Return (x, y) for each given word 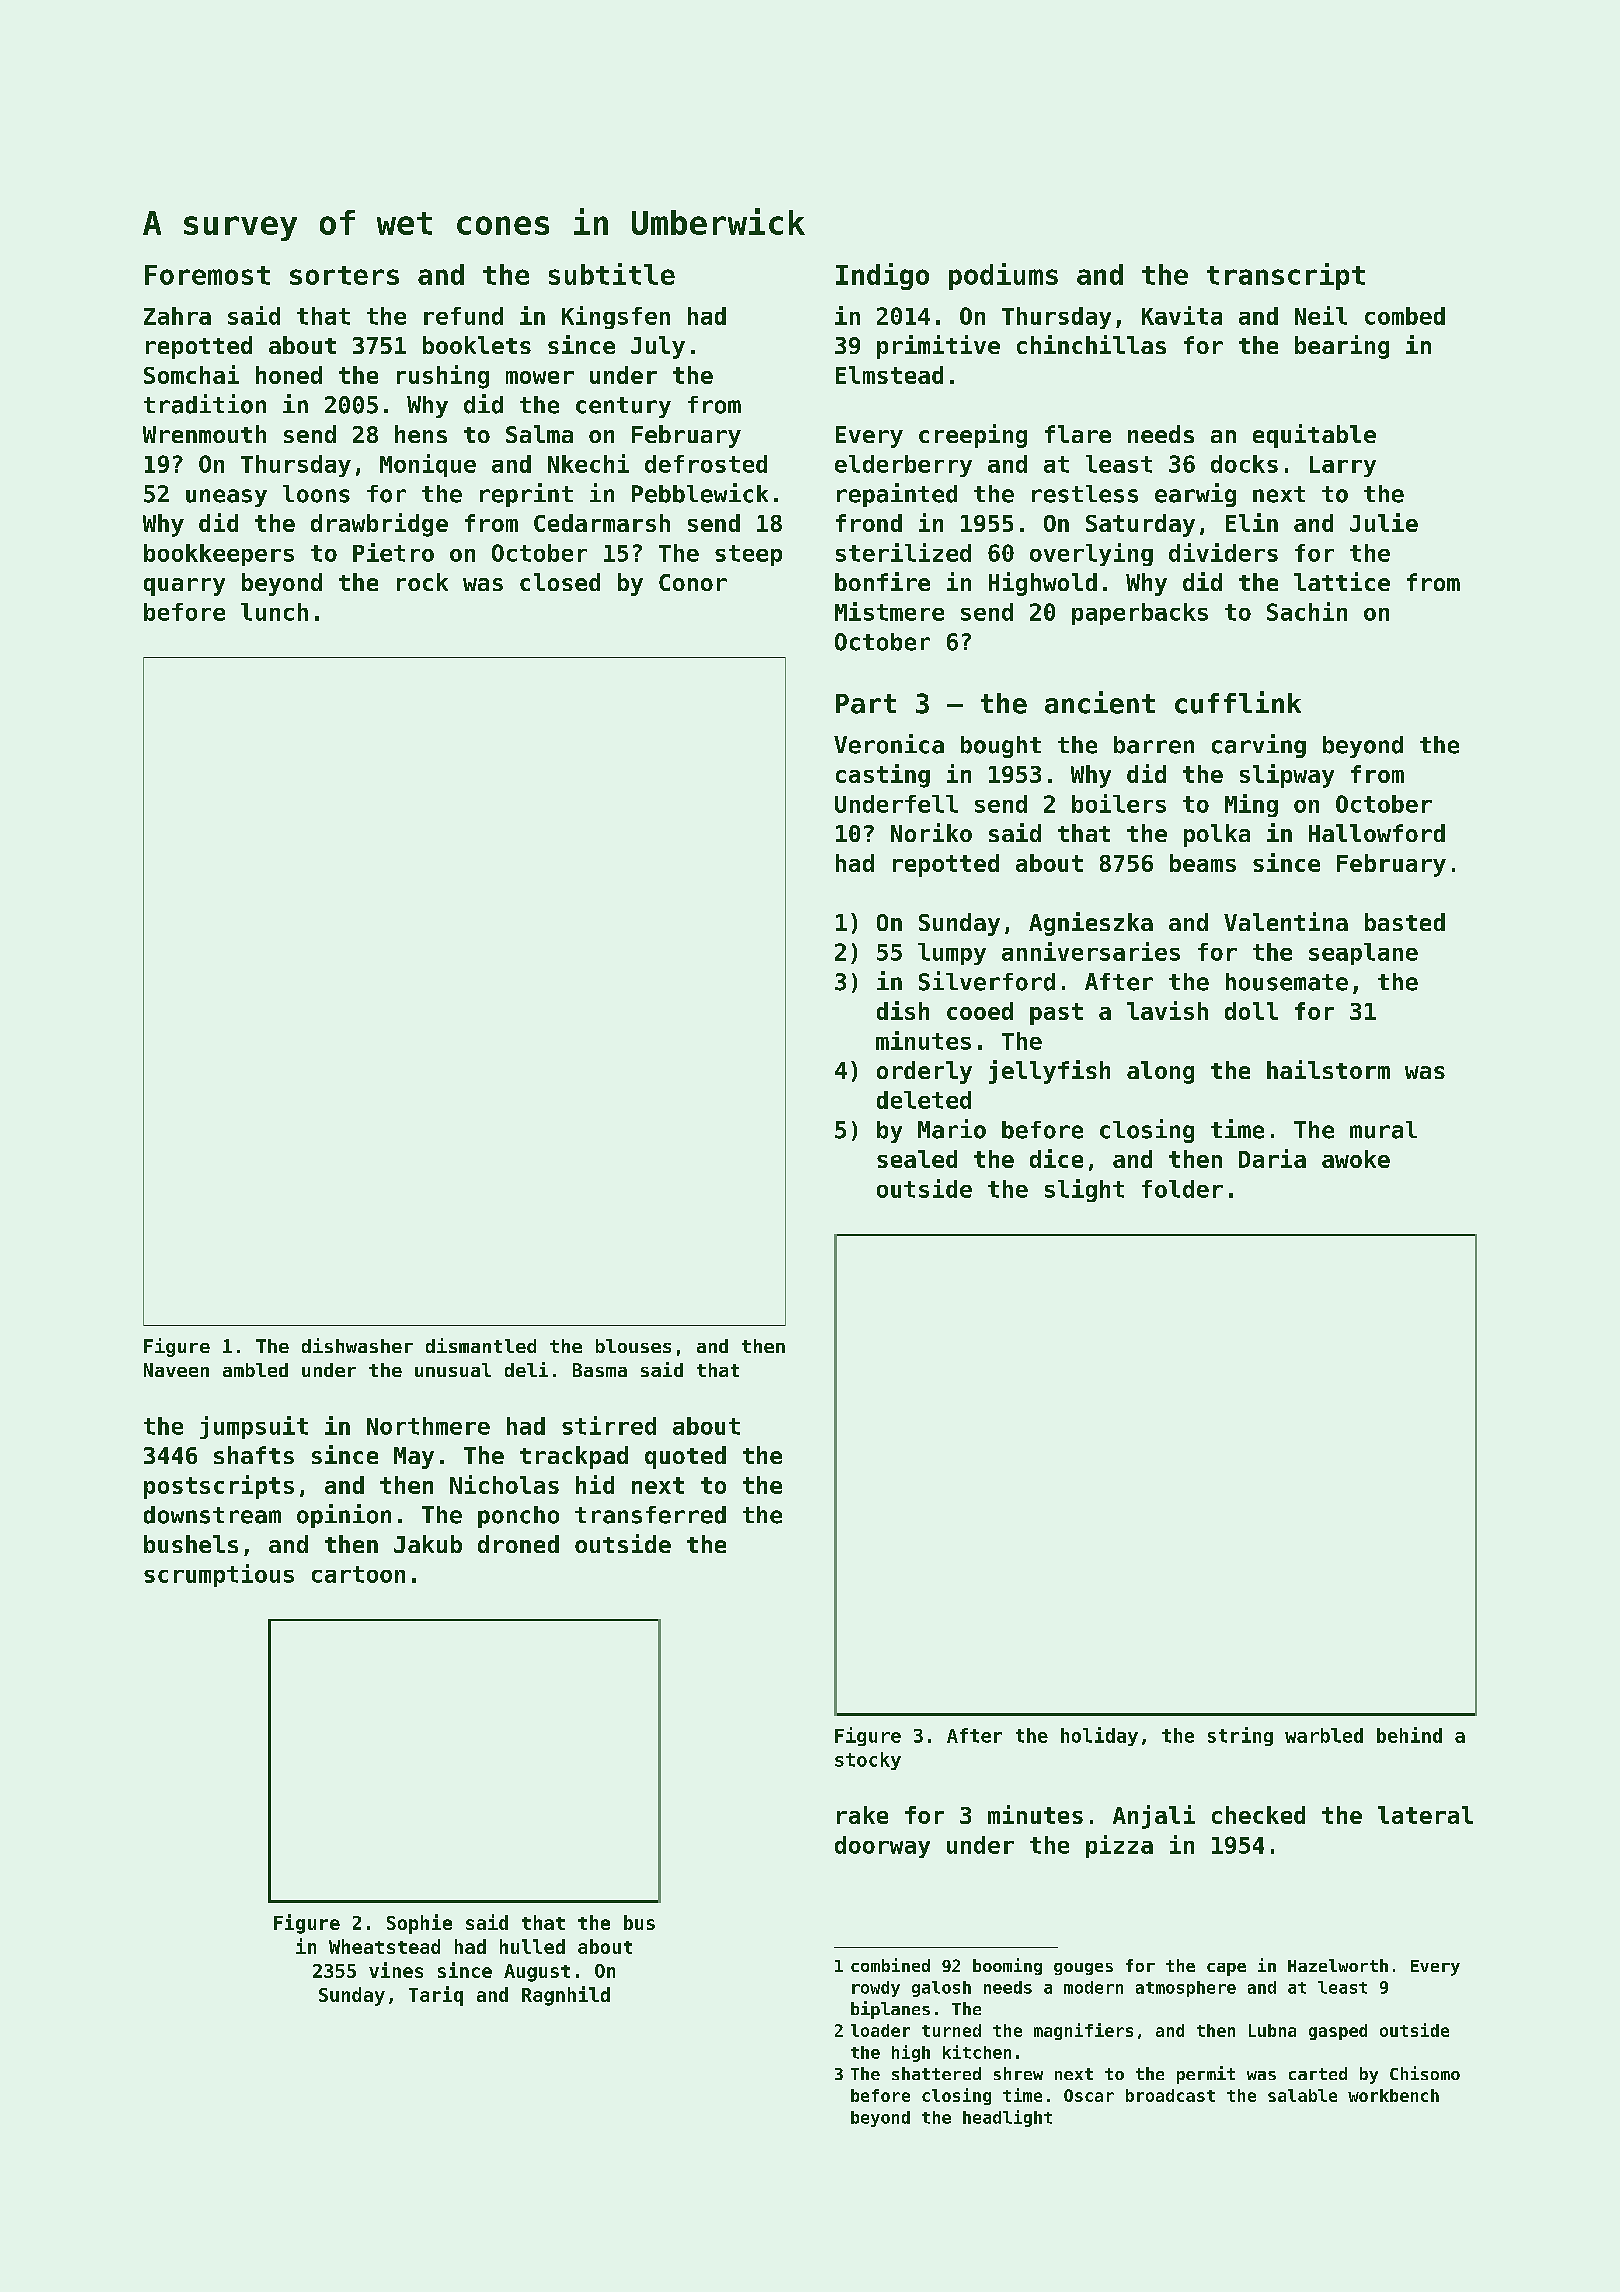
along (1160, 1072)
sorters (344, 275)
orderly (924, 1072)
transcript (1286, 276)
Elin (1252, 522)
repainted (897, 495)
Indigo (882, 276)
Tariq (436, 1996)
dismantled (481, 1345)
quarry (184, 587)
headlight (1007, 2118)
